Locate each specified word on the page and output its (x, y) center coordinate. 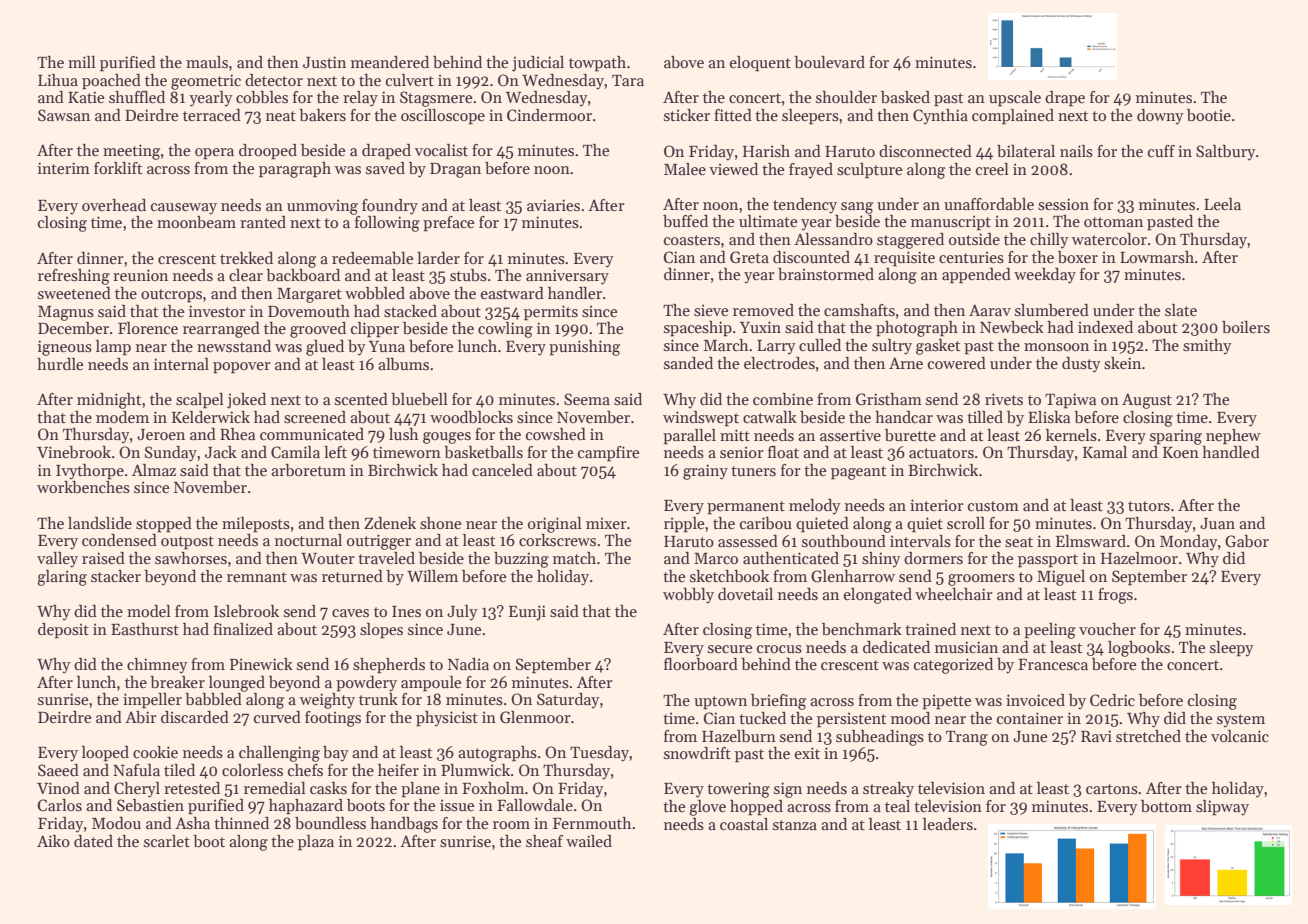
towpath (597, 64)
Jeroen (161, 434)
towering (738, 790)
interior (937, 505)
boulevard (829, 62)
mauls (207, 62)
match (574, 558)
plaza (316, 843)
